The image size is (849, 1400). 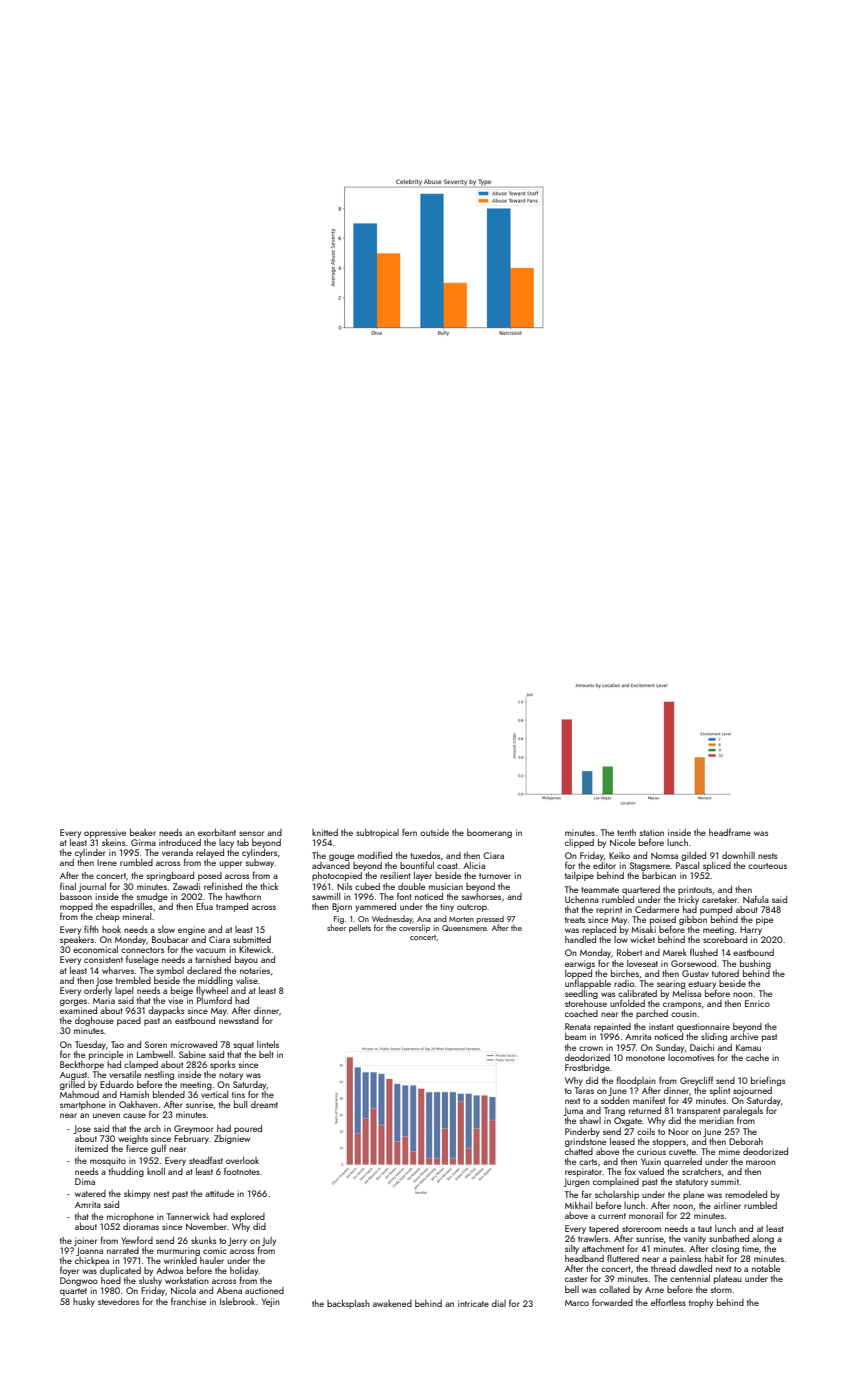 What do you see at coordinates (337, 876) in the document?
I see `photocopied` at bounding box center [337, 876].
